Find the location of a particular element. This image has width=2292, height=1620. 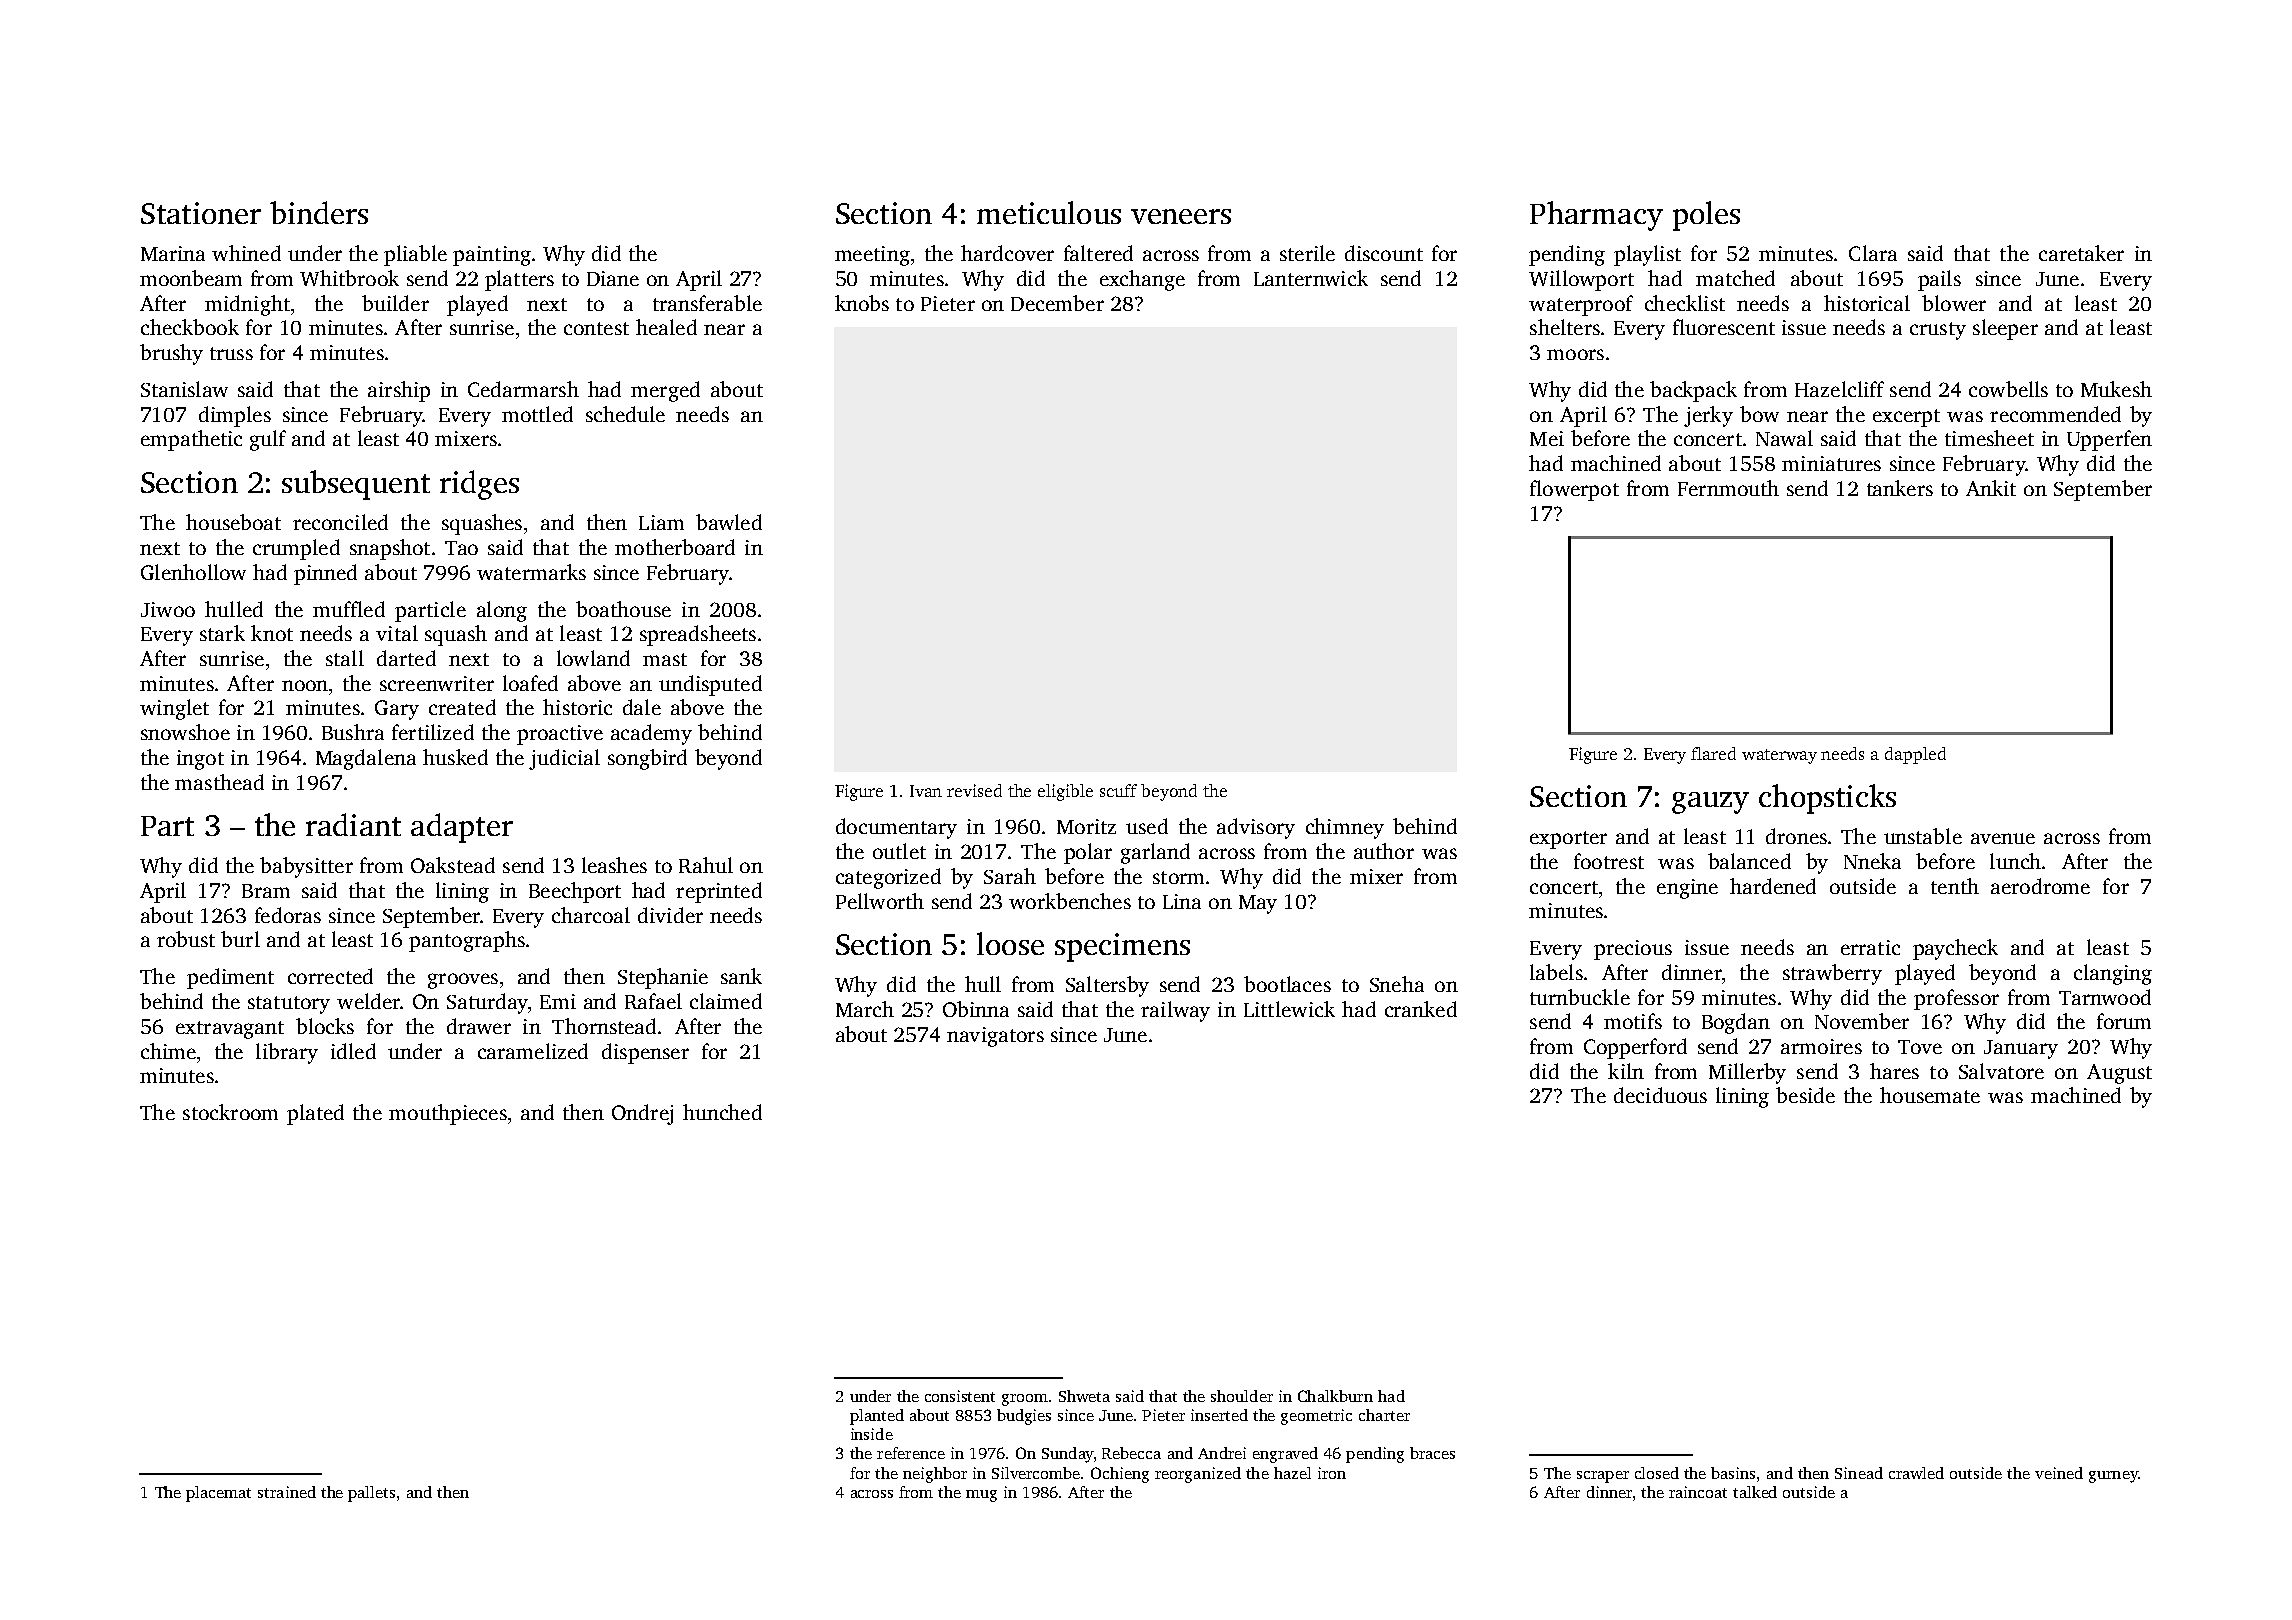

Pharmacy is located at coordinates (1596, 216).
